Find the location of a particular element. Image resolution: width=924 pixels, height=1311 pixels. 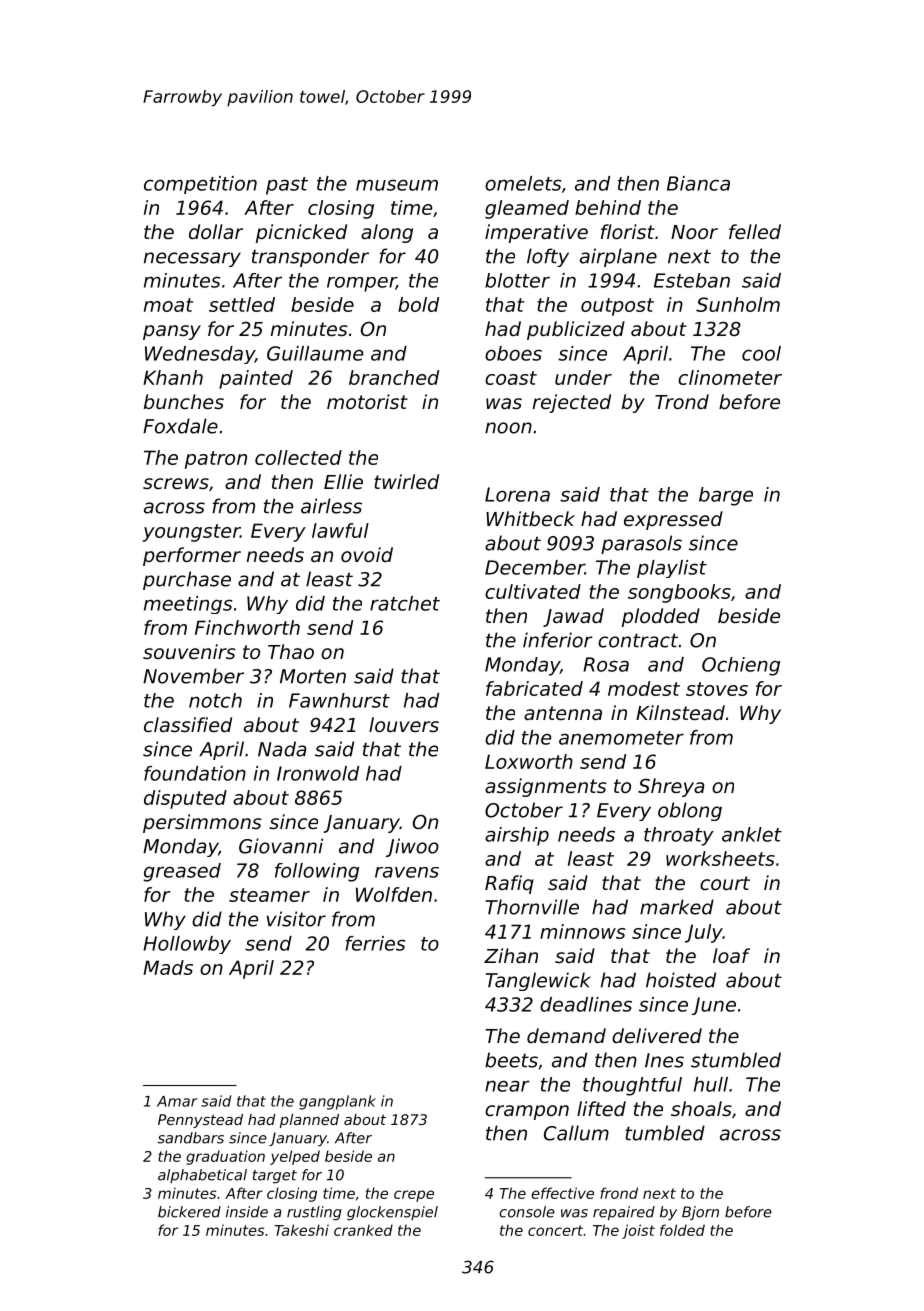

Thornville is located at coordinates (532, 907).
